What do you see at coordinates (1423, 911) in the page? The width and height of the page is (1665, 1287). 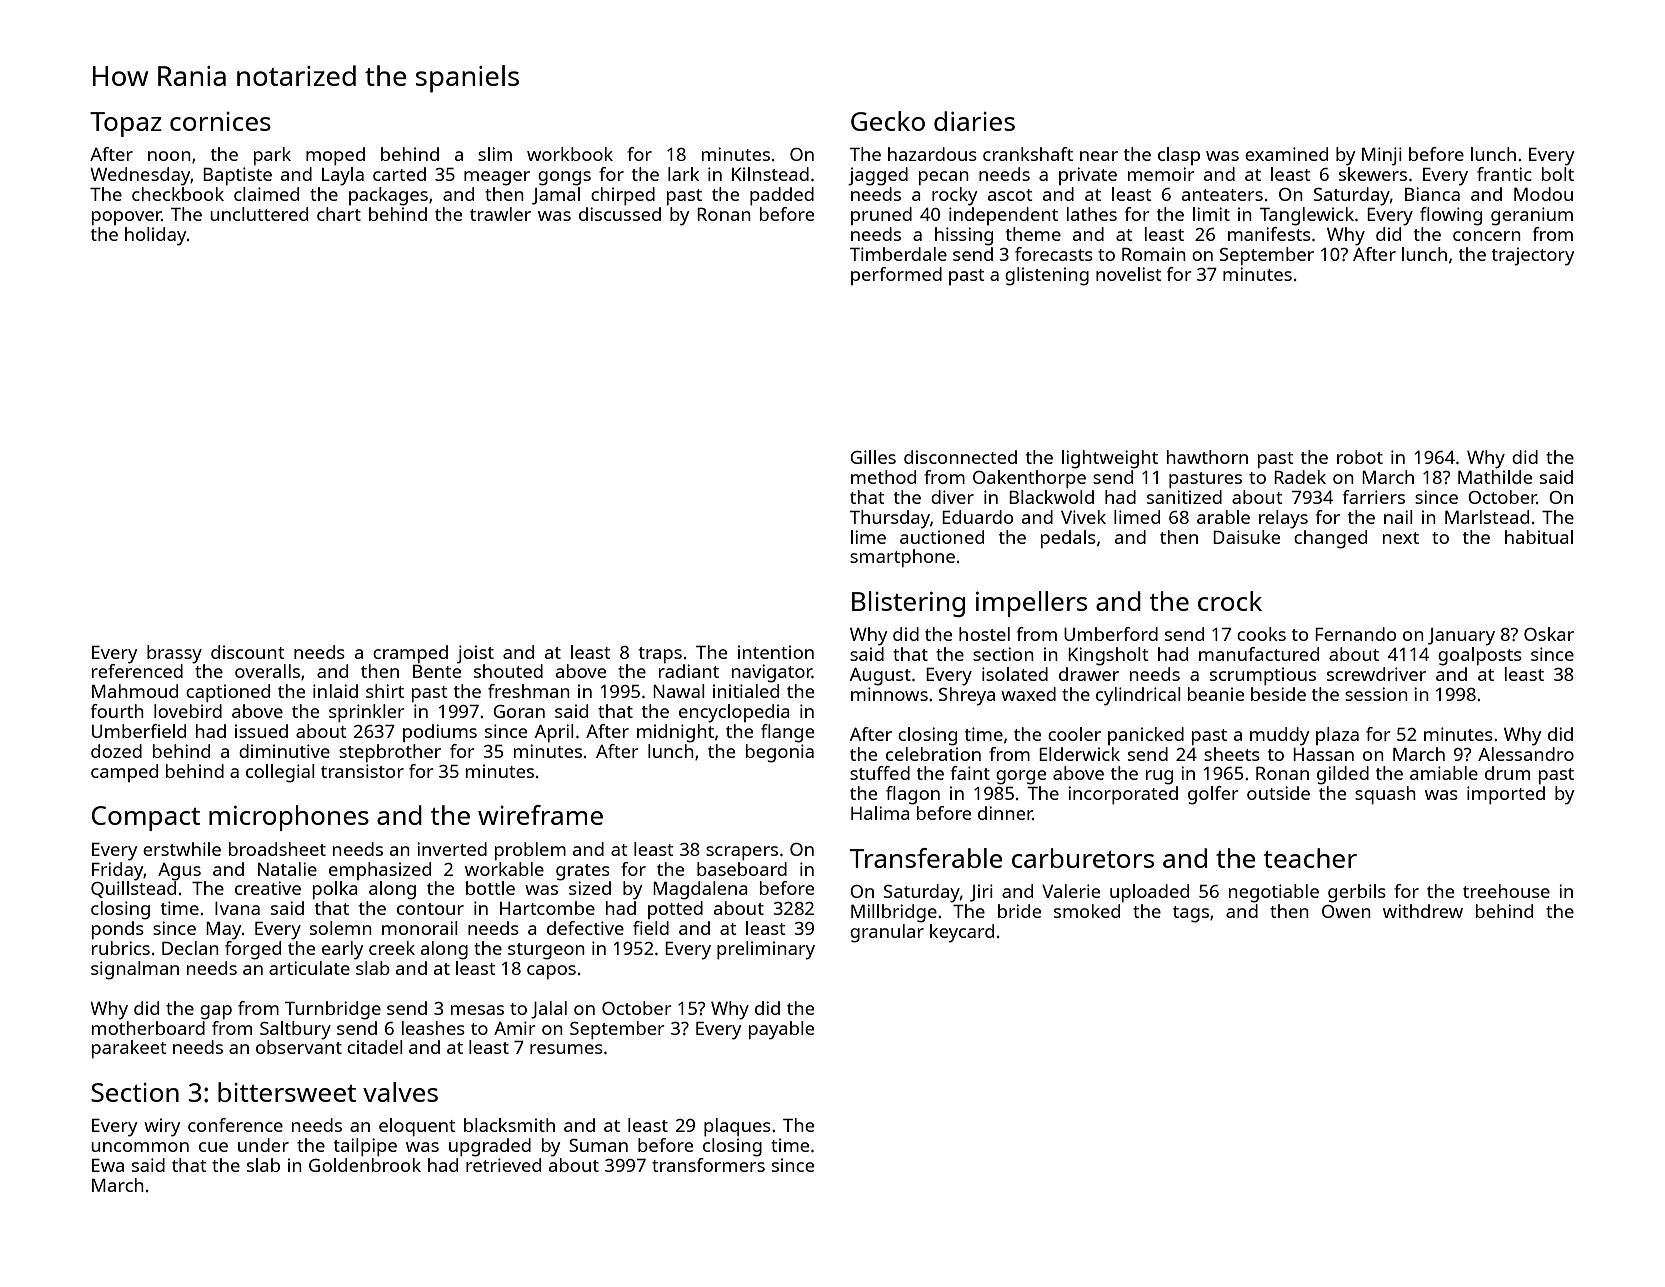 I see `withdrew` at bounding box center [1423, 911].
